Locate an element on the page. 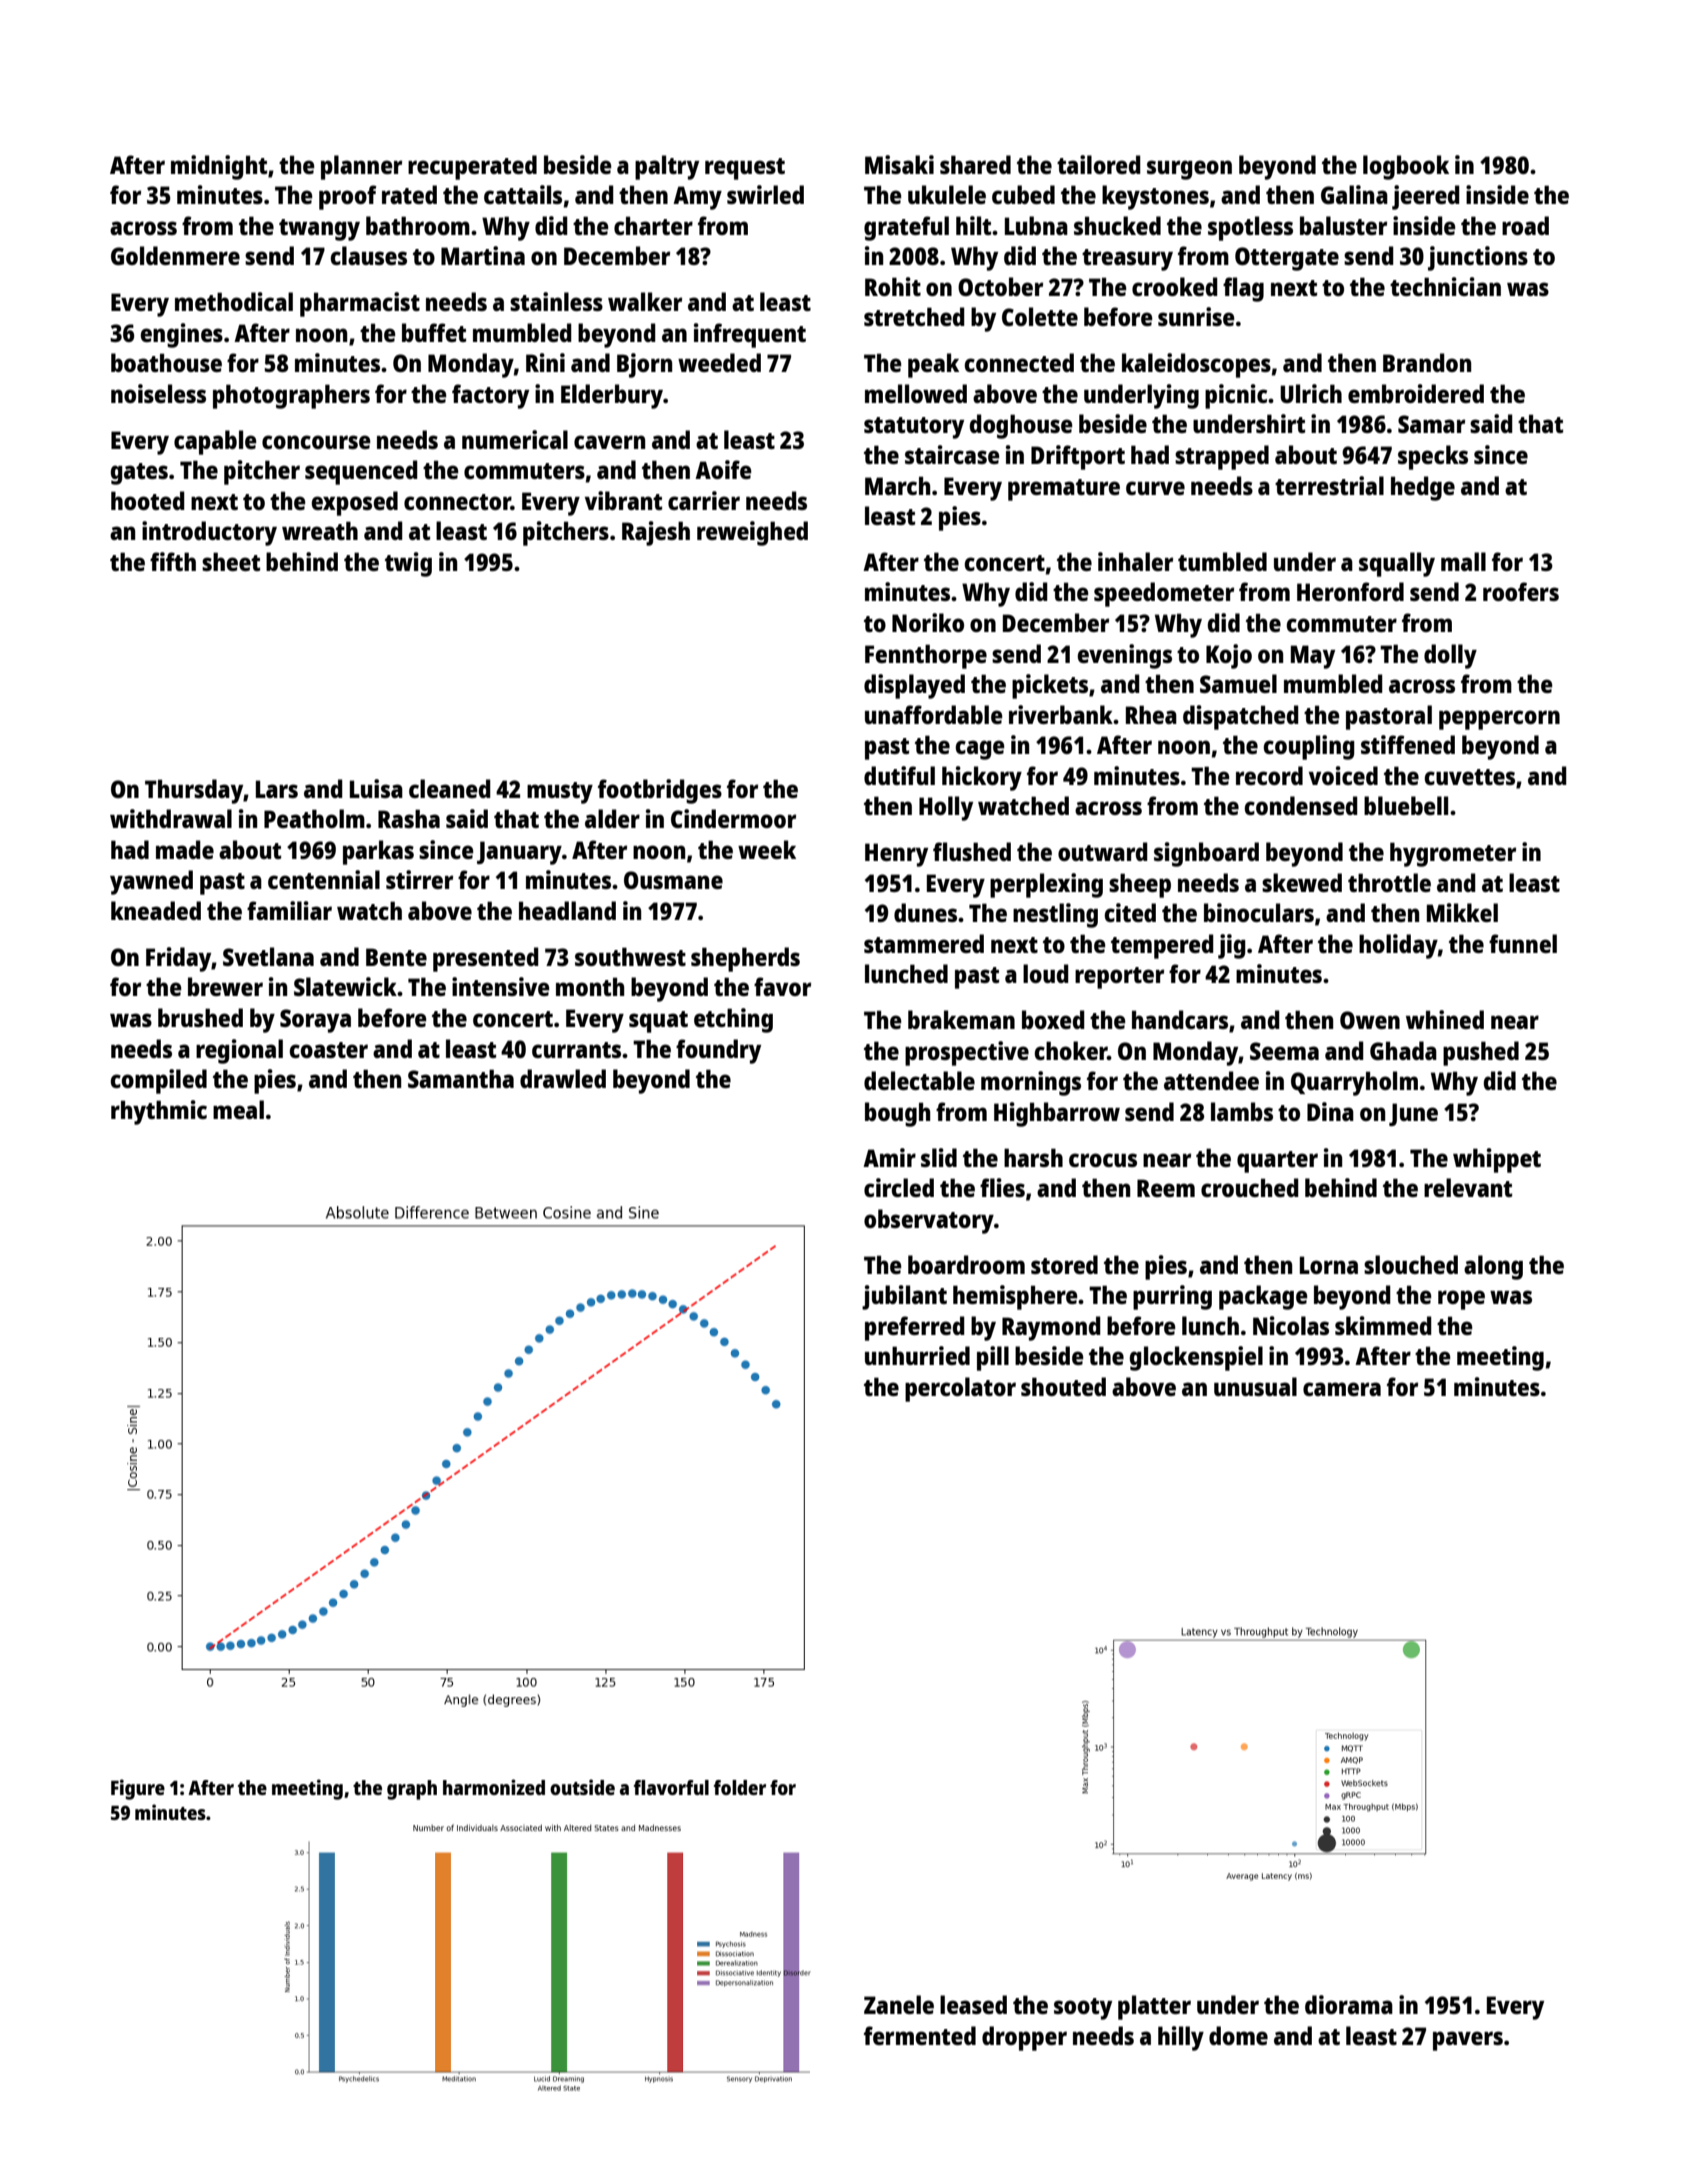  roofers is located at coordinates (1521, 591).
